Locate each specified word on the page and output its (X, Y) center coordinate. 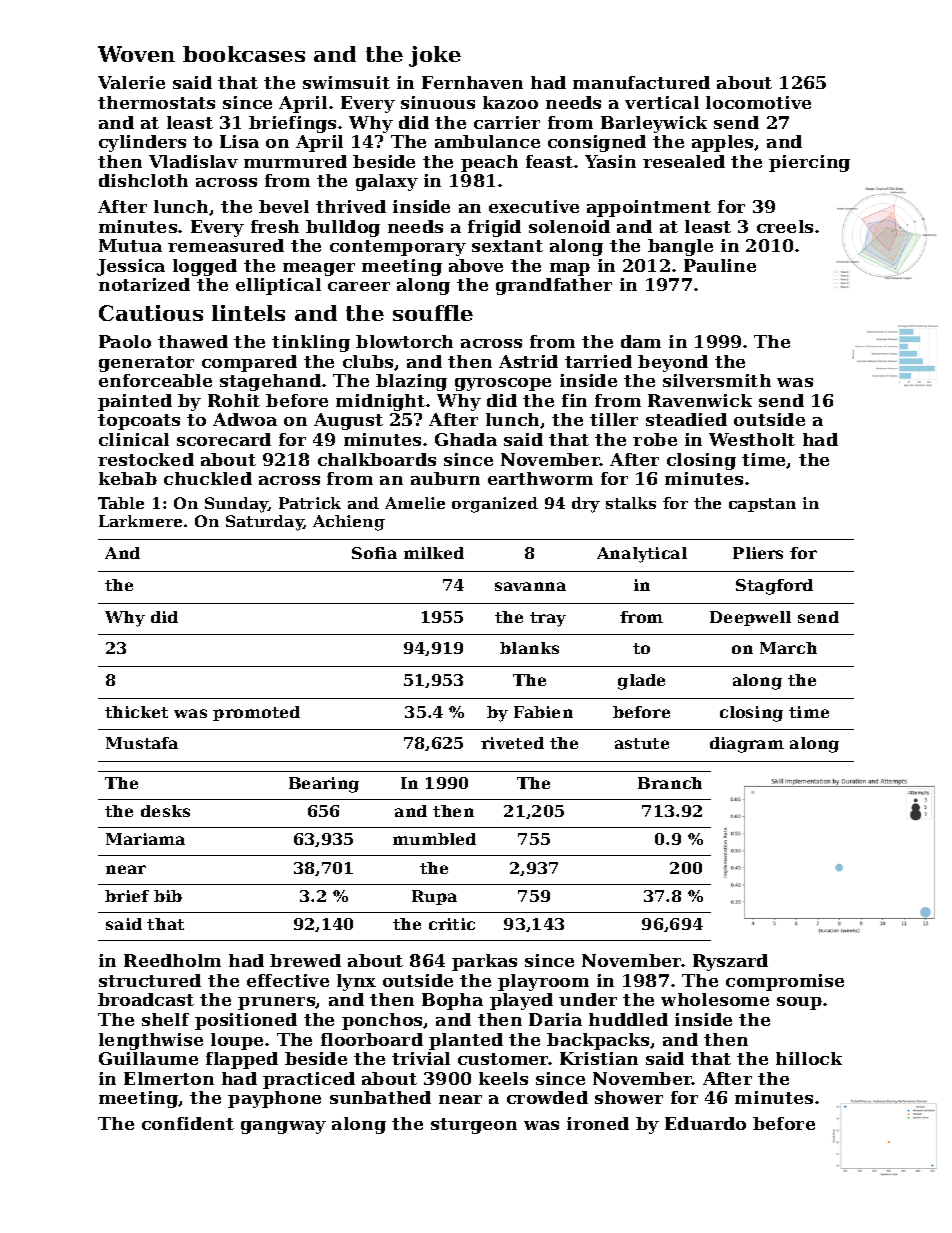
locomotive (758, 102)
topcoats (139, 422)
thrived (351, 206)
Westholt (752, 439)
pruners (277, 1003)
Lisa (239, 141)
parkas (484, 962)
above (476, 265)
